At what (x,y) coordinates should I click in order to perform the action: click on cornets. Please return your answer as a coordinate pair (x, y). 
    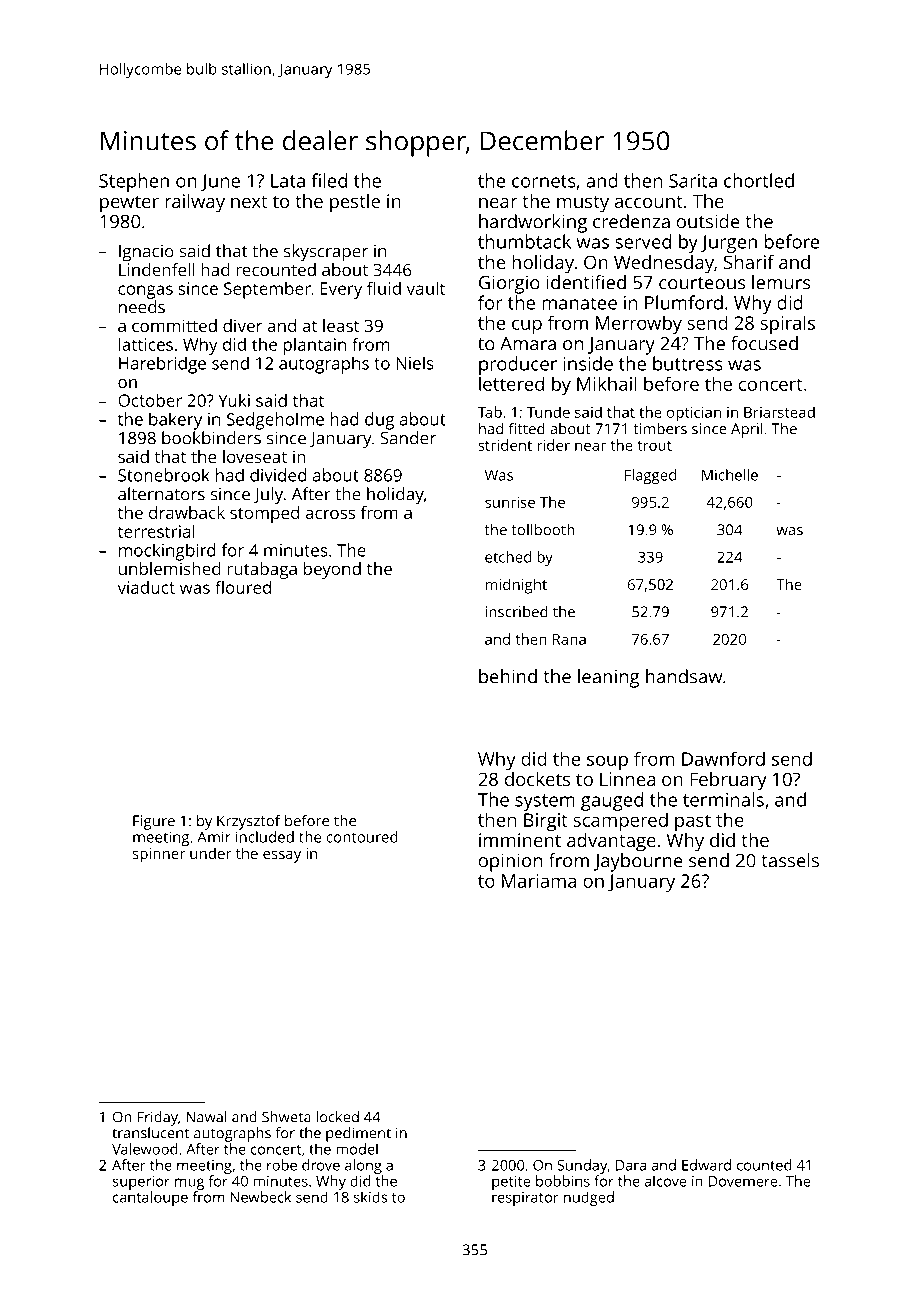
    Looking at the image, I should click on (544, 181).
